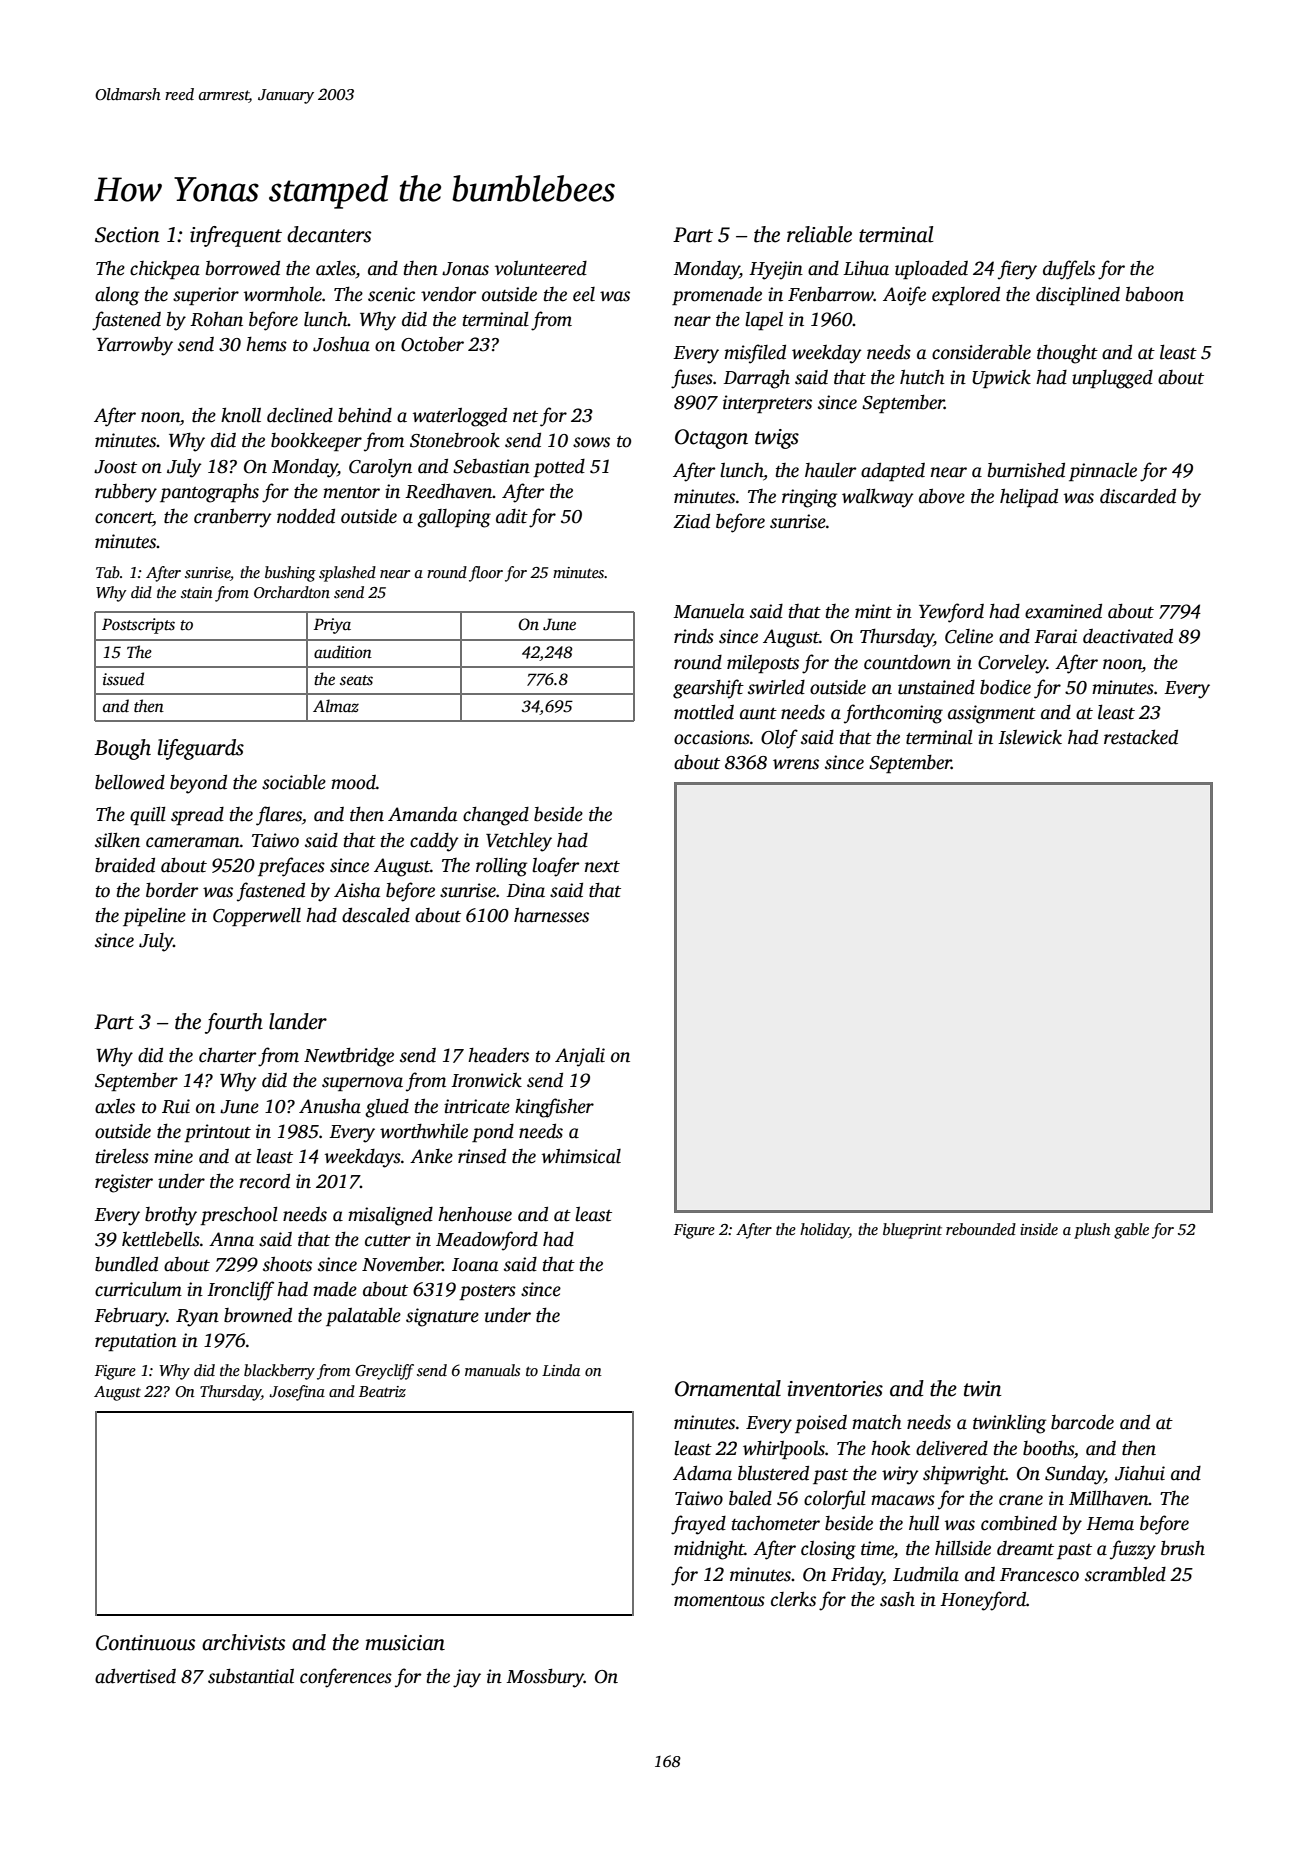 This screenshot has height=1850, width=1308. Describe the element at coordinates (138, 626) in the screenshot. I see `Postscripts` at that location.
